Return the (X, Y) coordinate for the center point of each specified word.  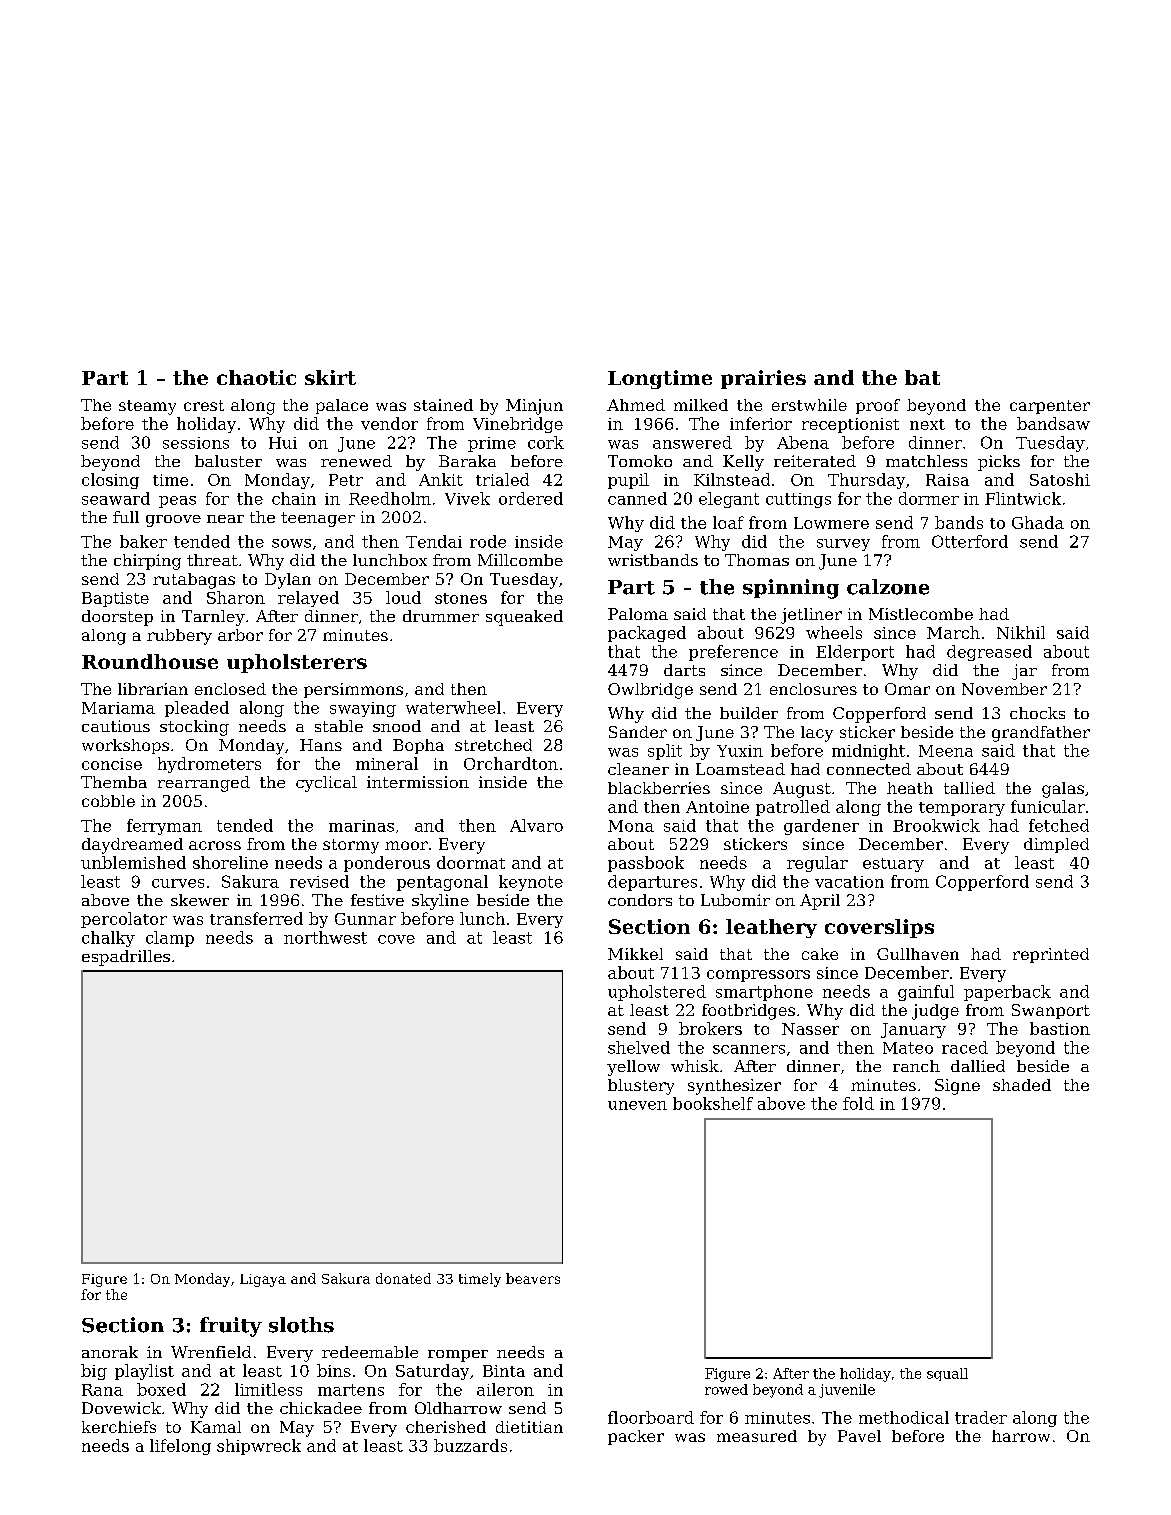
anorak (110, 1352)
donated (403, 1278)
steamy (147, 407)
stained (443, 405)
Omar (907, 689)
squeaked (524, 618)
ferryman (164, 827)
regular (817, 864)
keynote (531, 883)
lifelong (180, 1447)
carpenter (1050, 407)
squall (947, 1374)
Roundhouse (150, 661)
